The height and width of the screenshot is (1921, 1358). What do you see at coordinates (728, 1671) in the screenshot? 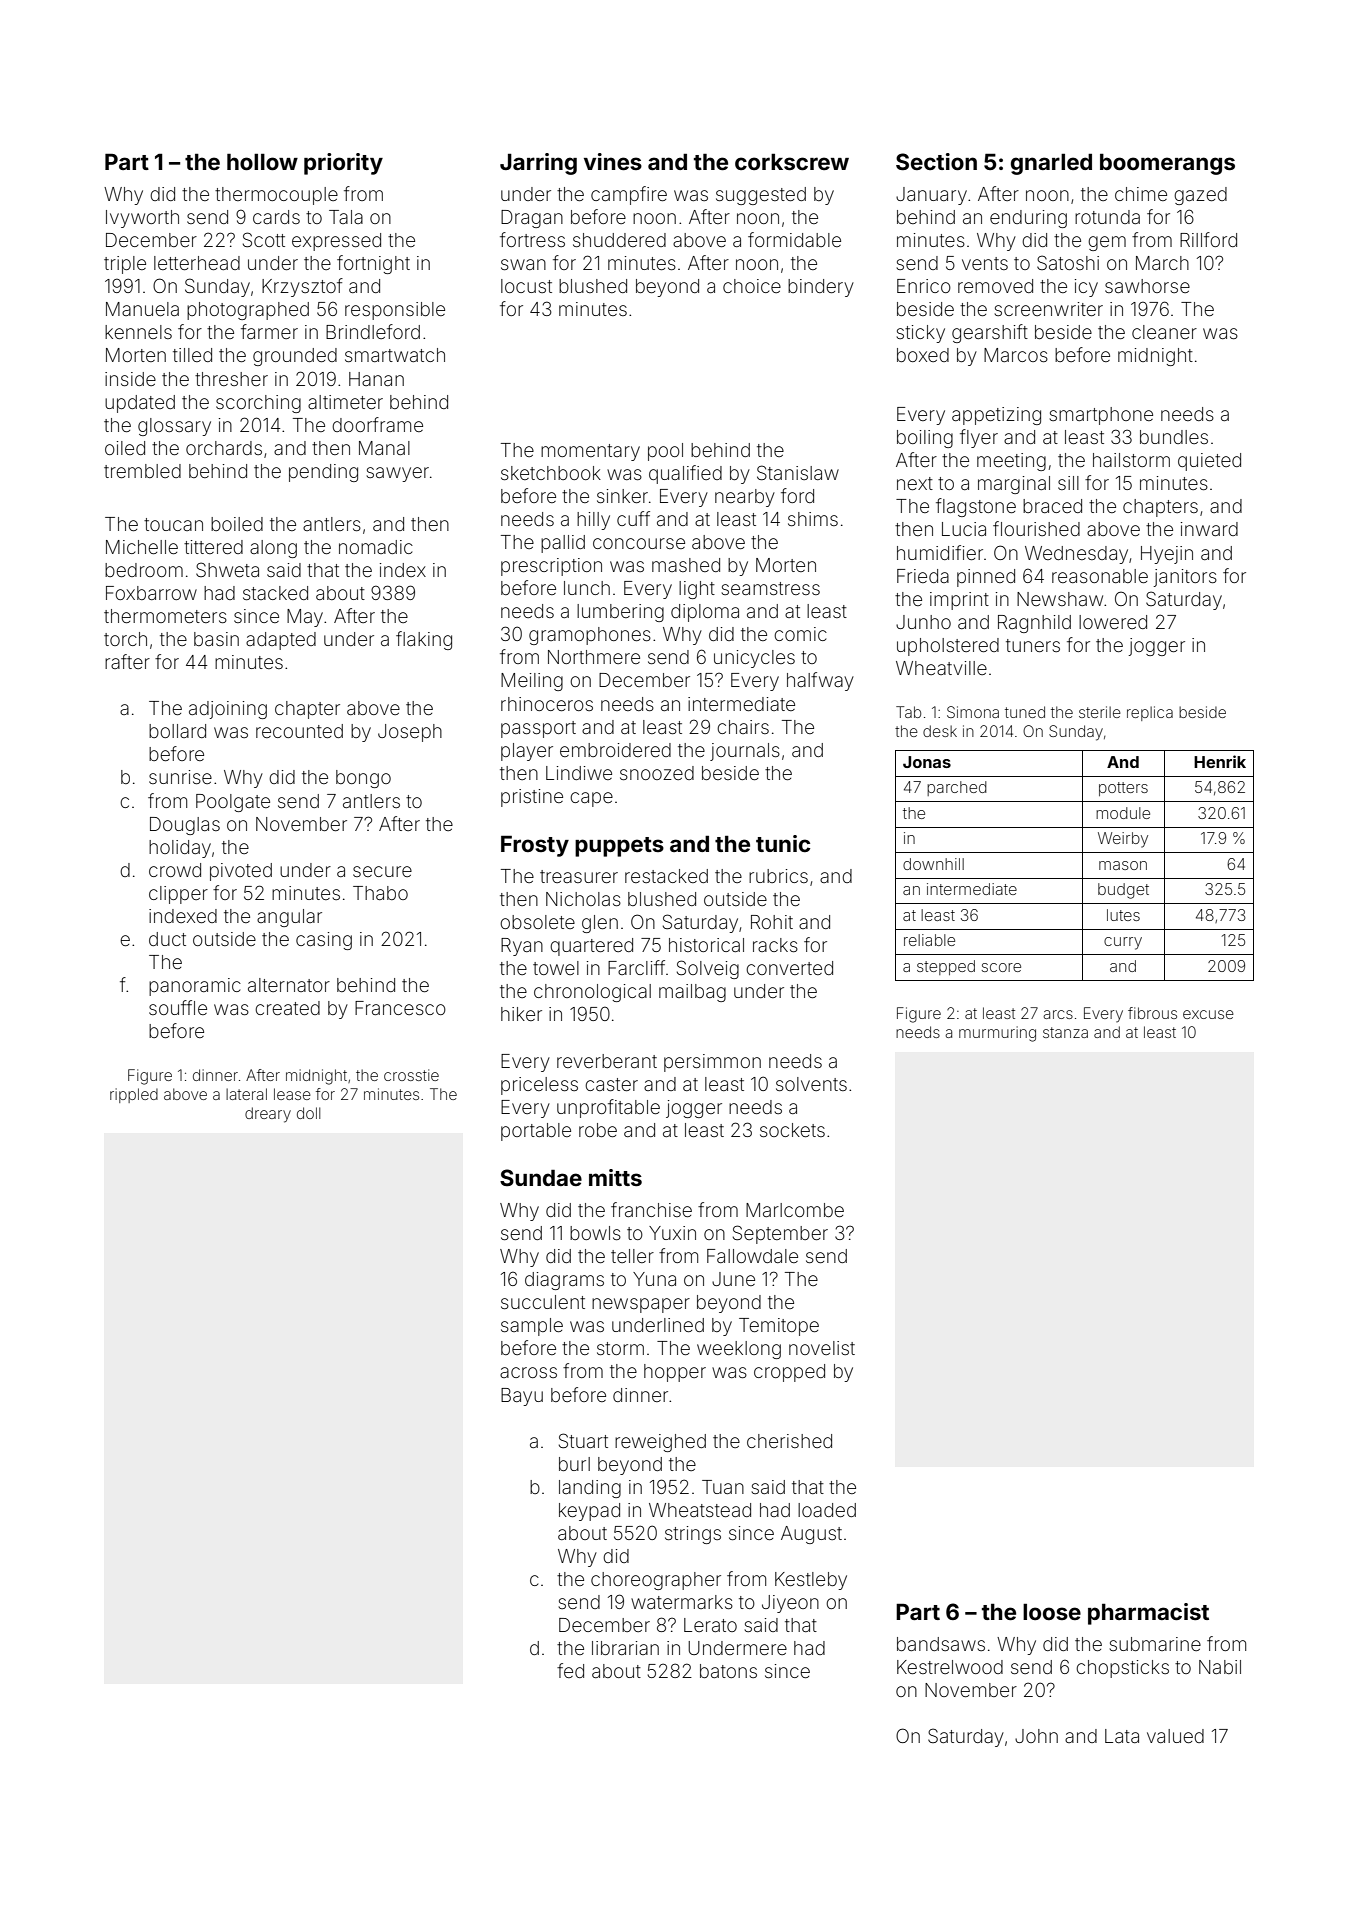
I see `batons` at bounding box center [728, 1671].
